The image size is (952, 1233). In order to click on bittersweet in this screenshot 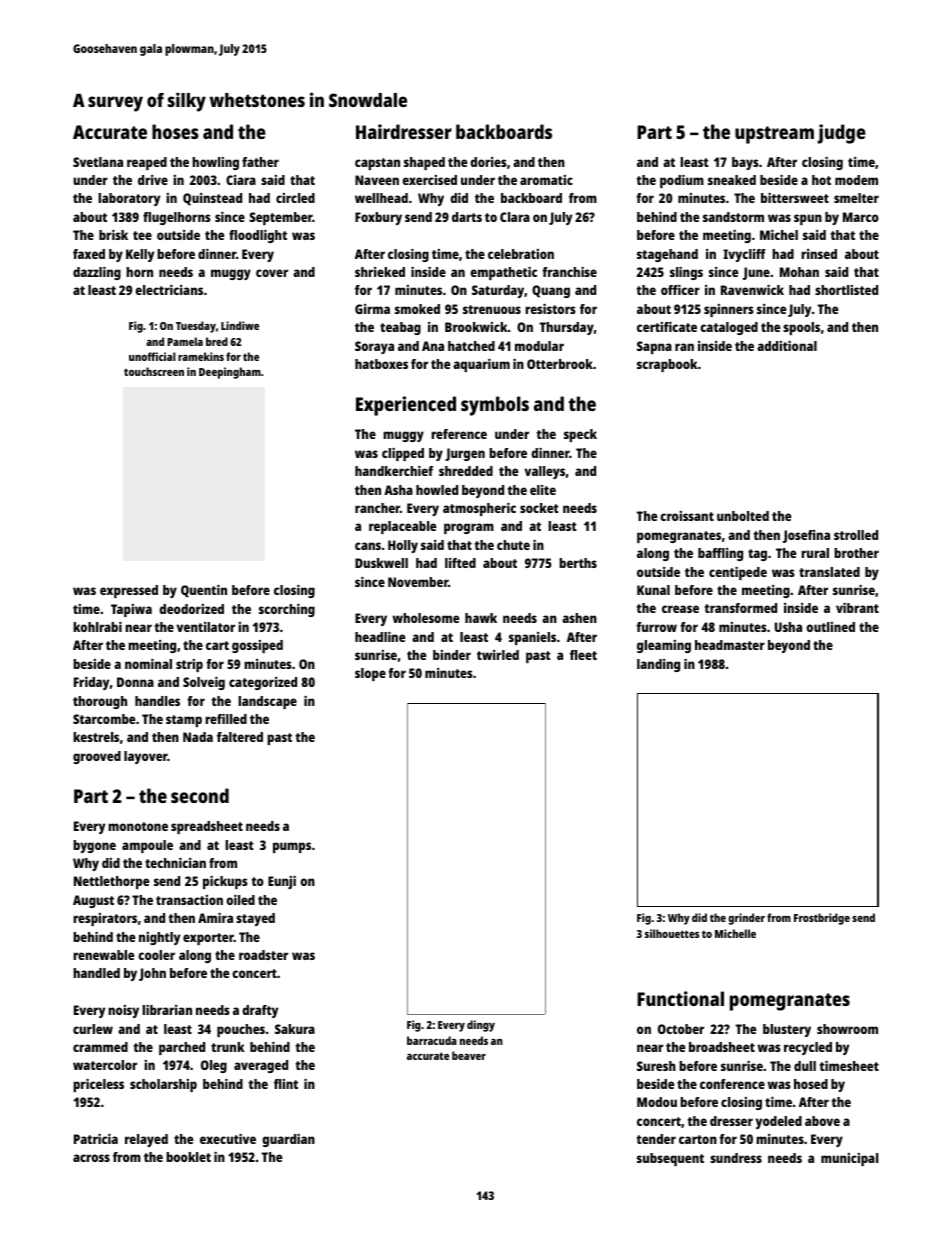, I will do `click(795, 198)`.
